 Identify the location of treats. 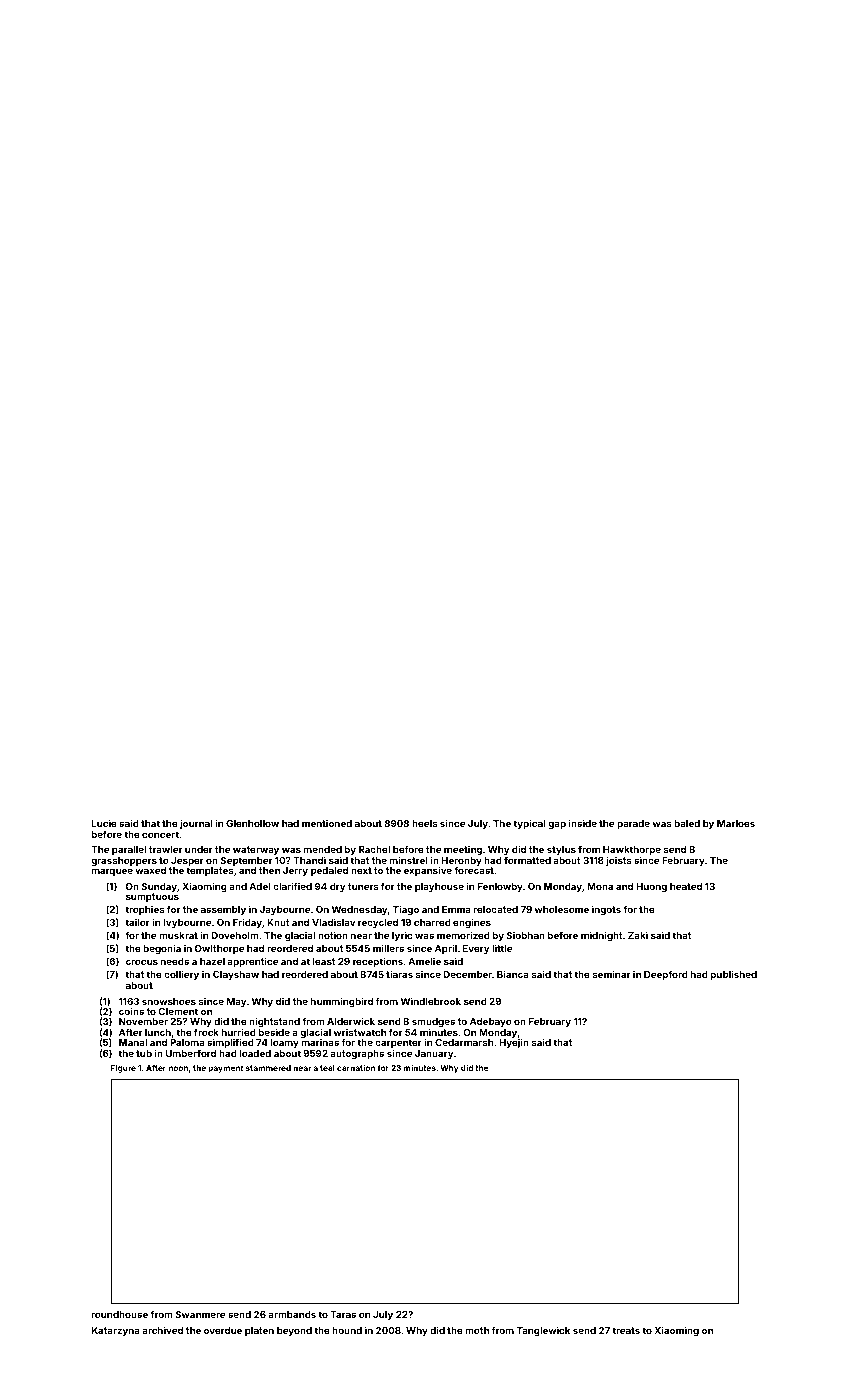
(626, 1330).
